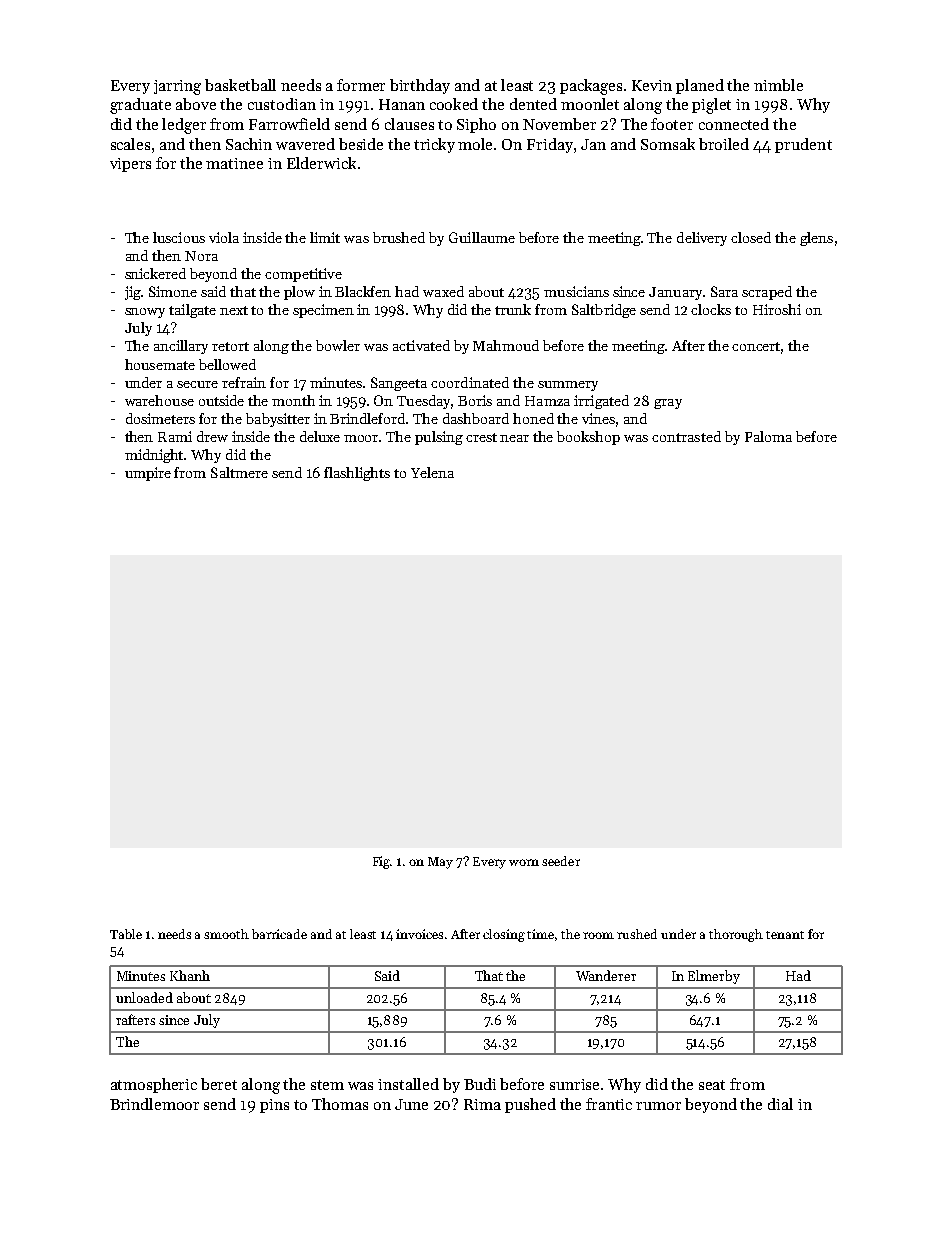 This page has width=952, height=1233. Describe the element at coordinates (686, 436) in the page. I see `contrasted` at that location.
